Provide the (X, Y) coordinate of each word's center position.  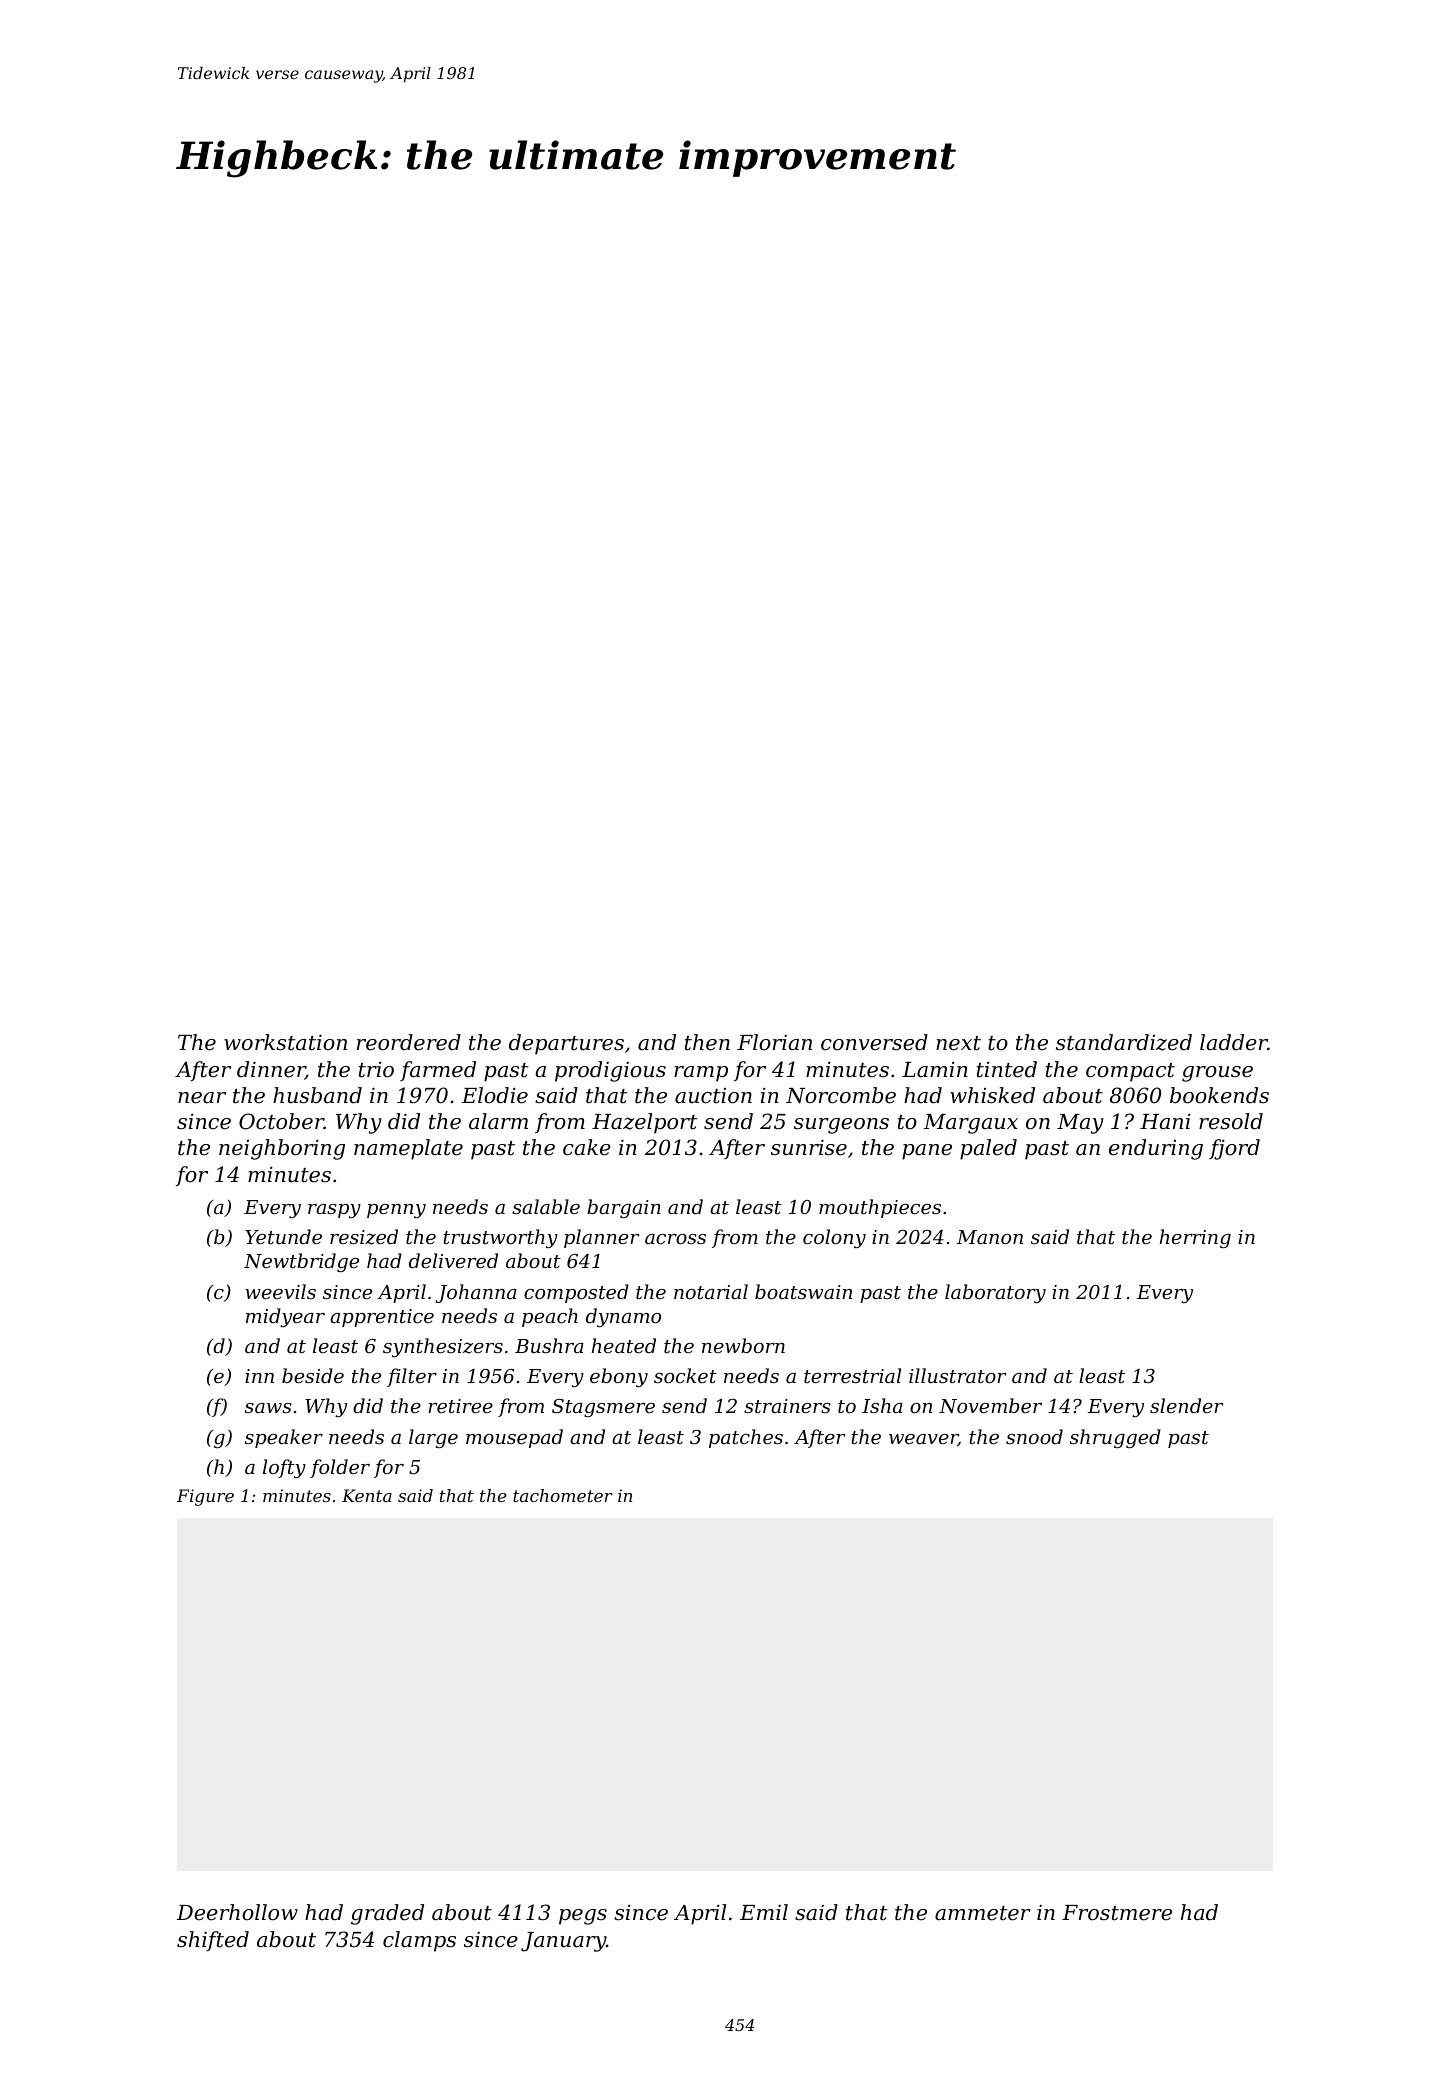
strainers (787, 1406)
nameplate (408, 1149)
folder (340, 1468)
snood (1034, 1436)
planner (602, 1238)
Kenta (367, 1495)
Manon (990, 1237)
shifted (213, 1941)
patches (746, 1438)
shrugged (1115, 1438)
